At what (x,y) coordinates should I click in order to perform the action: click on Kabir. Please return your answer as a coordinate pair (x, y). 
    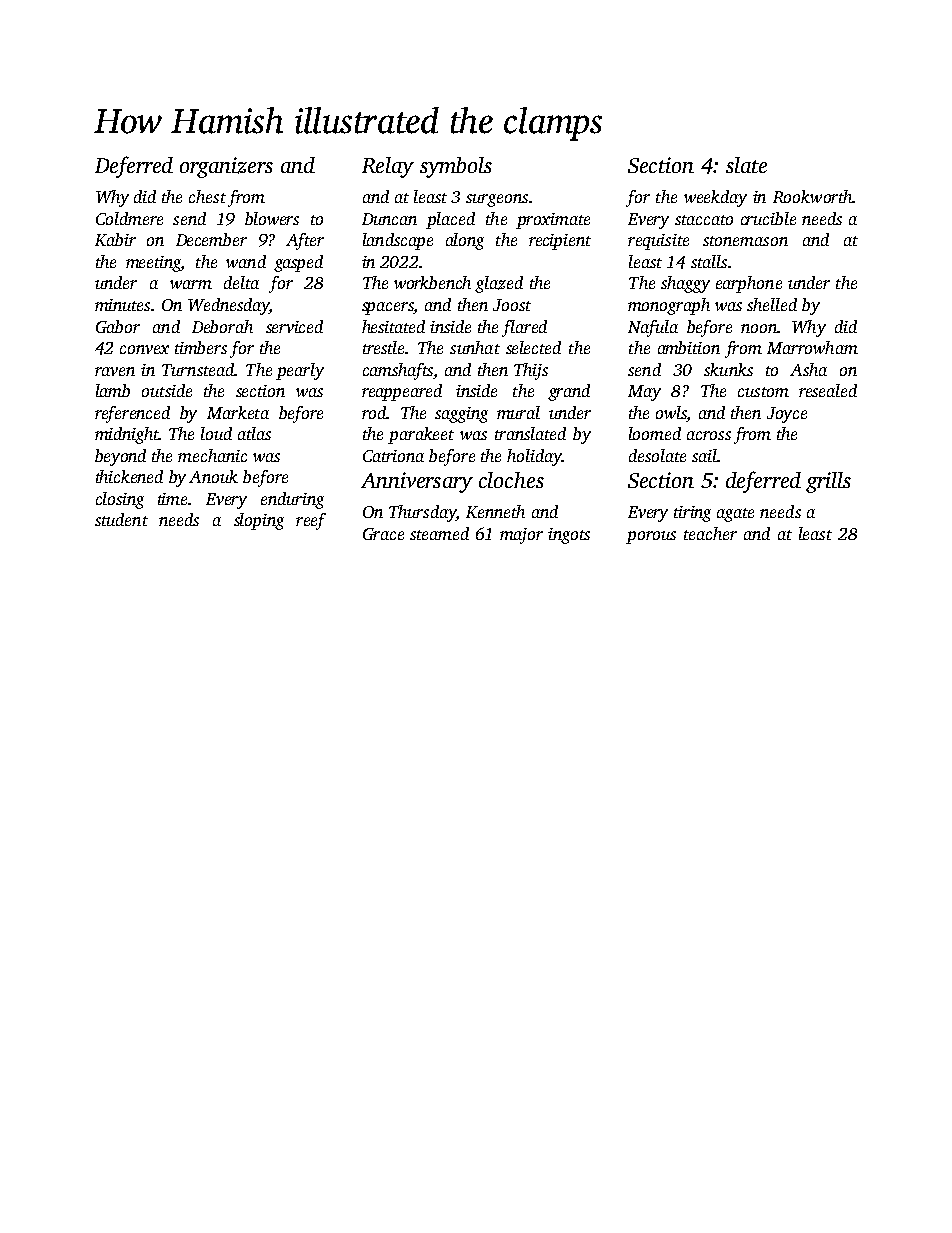
    Looking at the image, I should click on (115, 239).
